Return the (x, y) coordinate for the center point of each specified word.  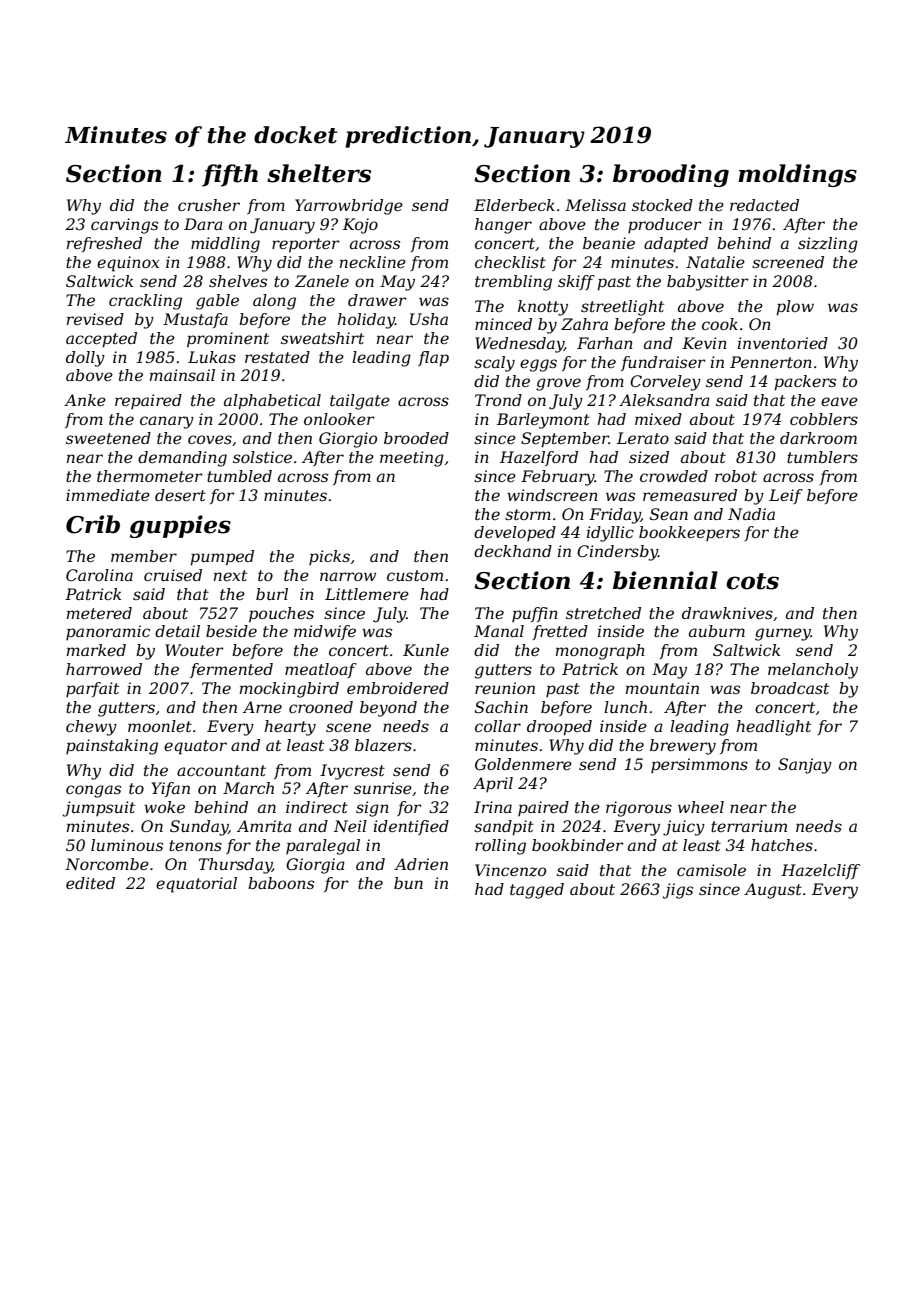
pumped (222, 558)
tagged (537, 891)
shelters (319, 173)
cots (752, 581)
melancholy (813, 671)
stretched (603, 613)
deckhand (513, 551)
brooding (671, 175)
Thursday (235, 866)
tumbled (239, 476)
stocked (662, 205)
